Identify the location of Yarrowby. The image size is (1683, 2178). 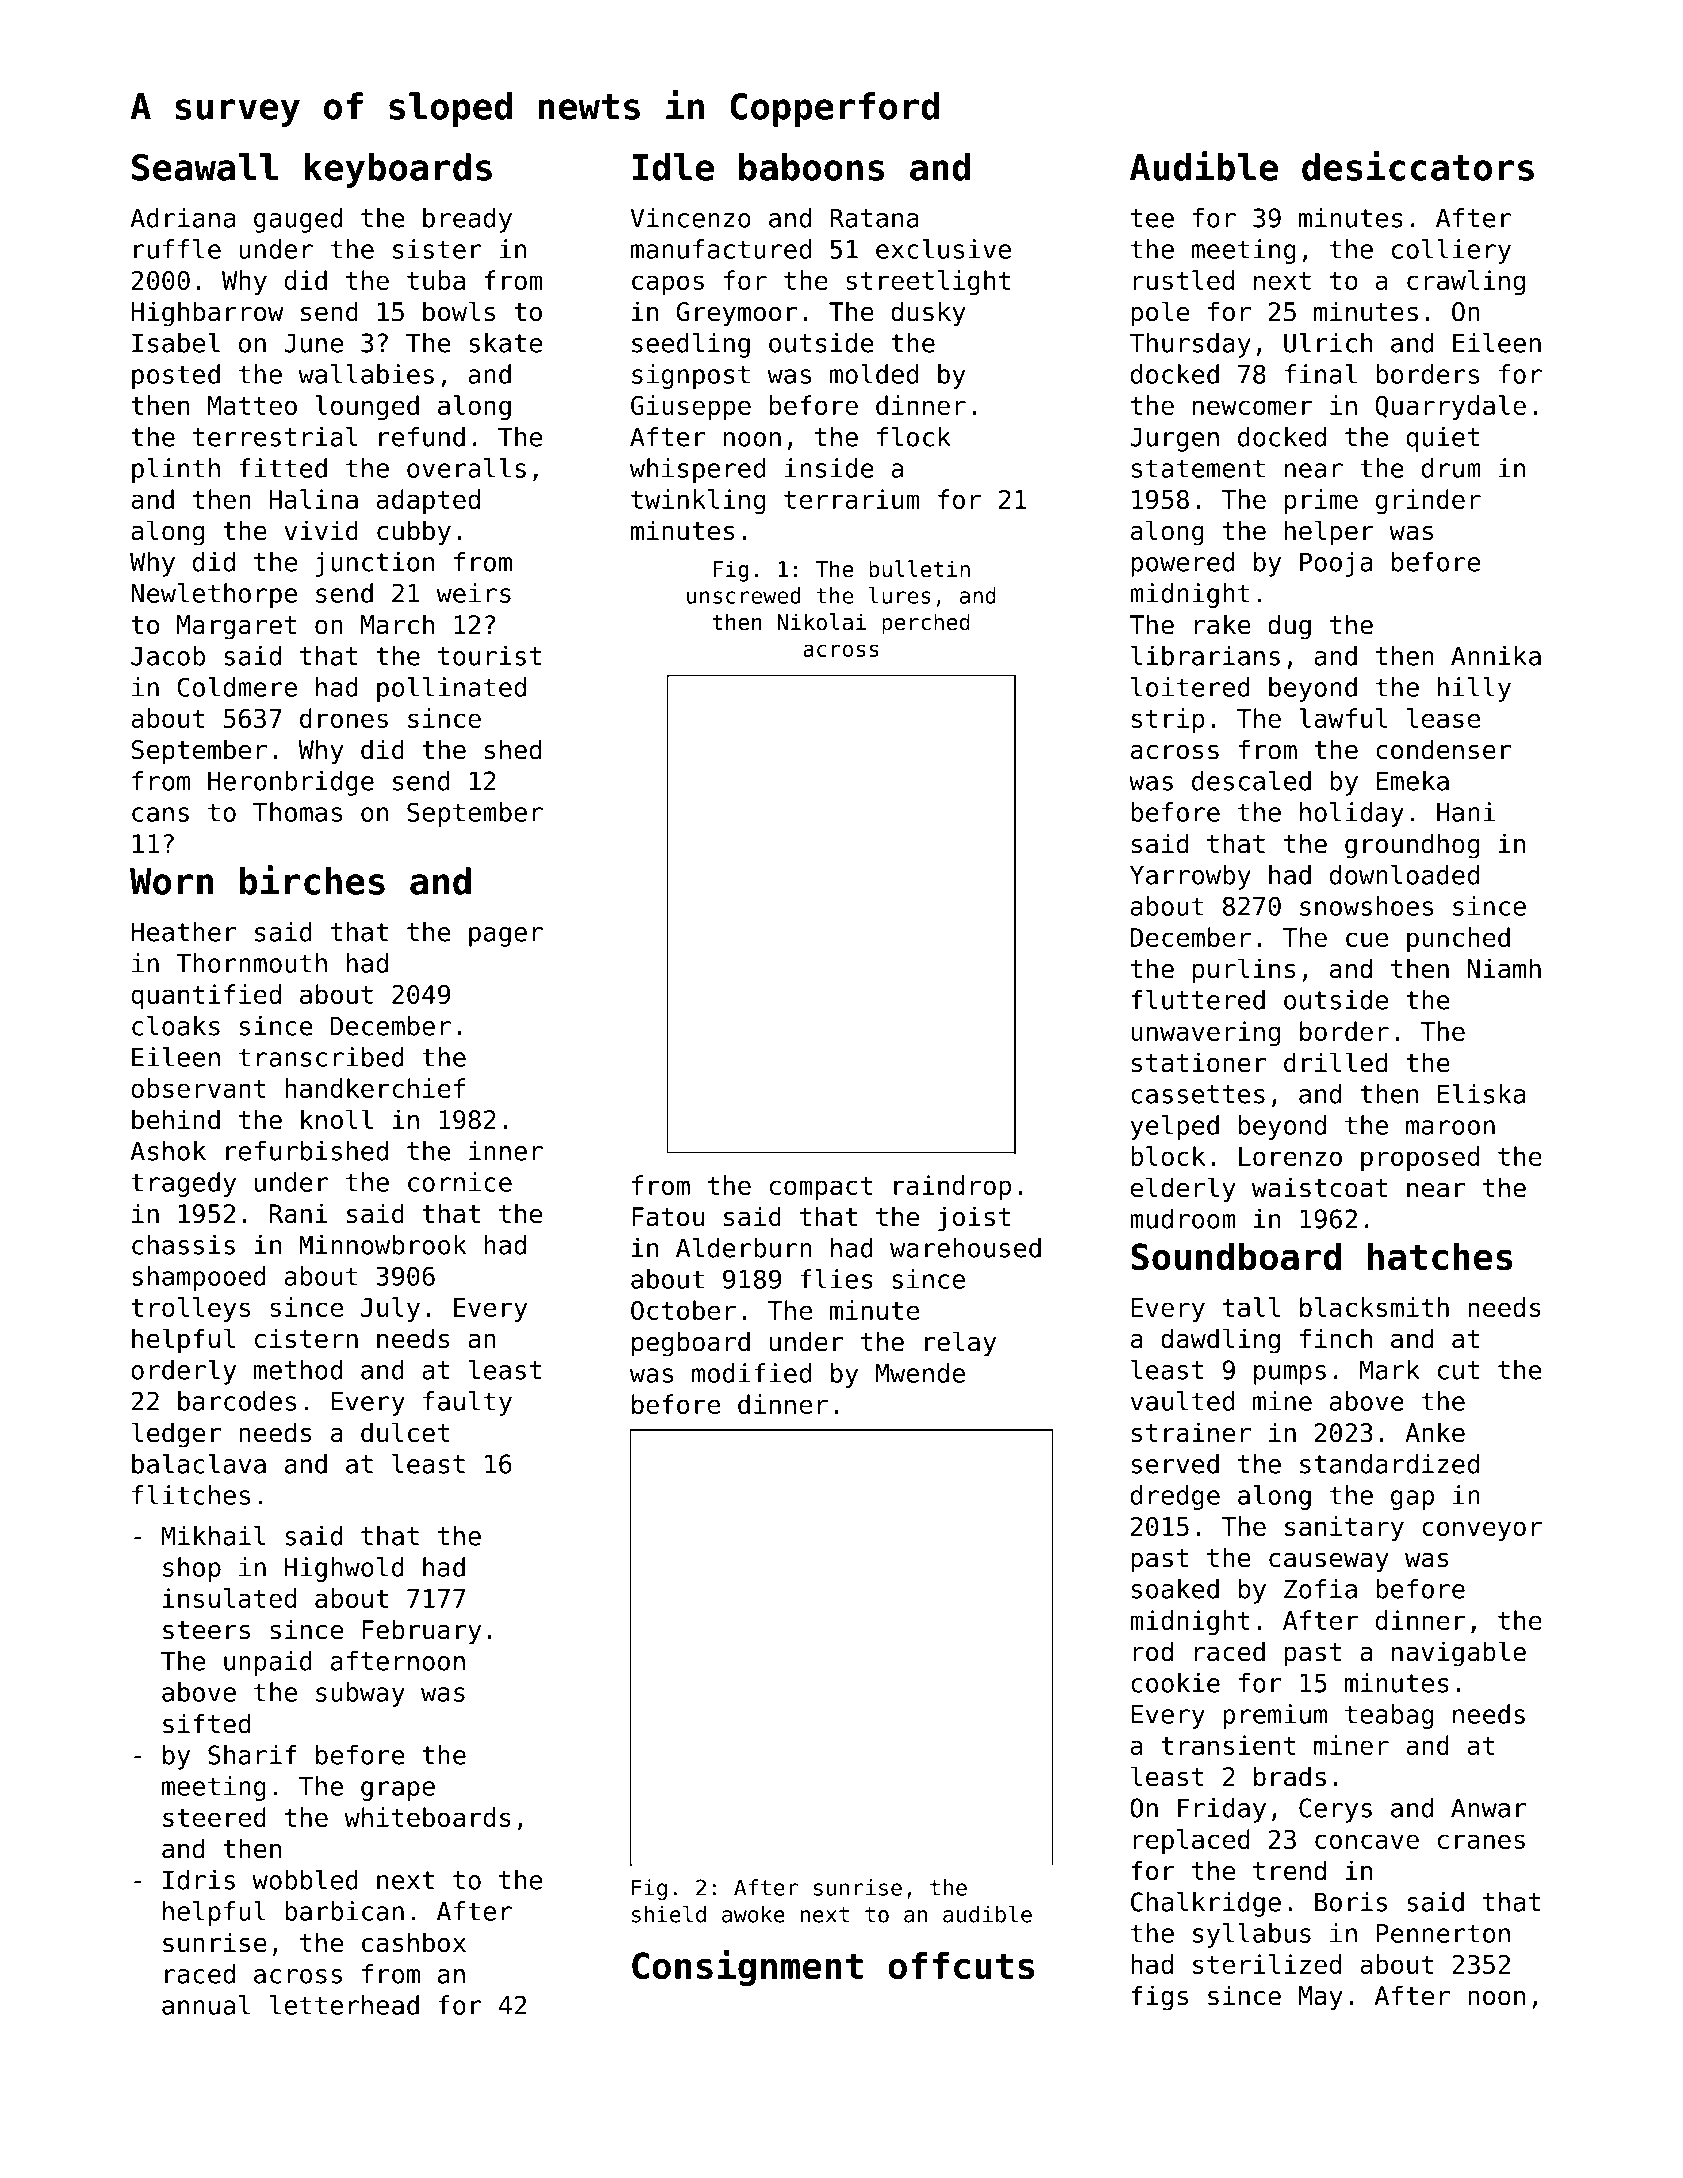
(1190, 877).
